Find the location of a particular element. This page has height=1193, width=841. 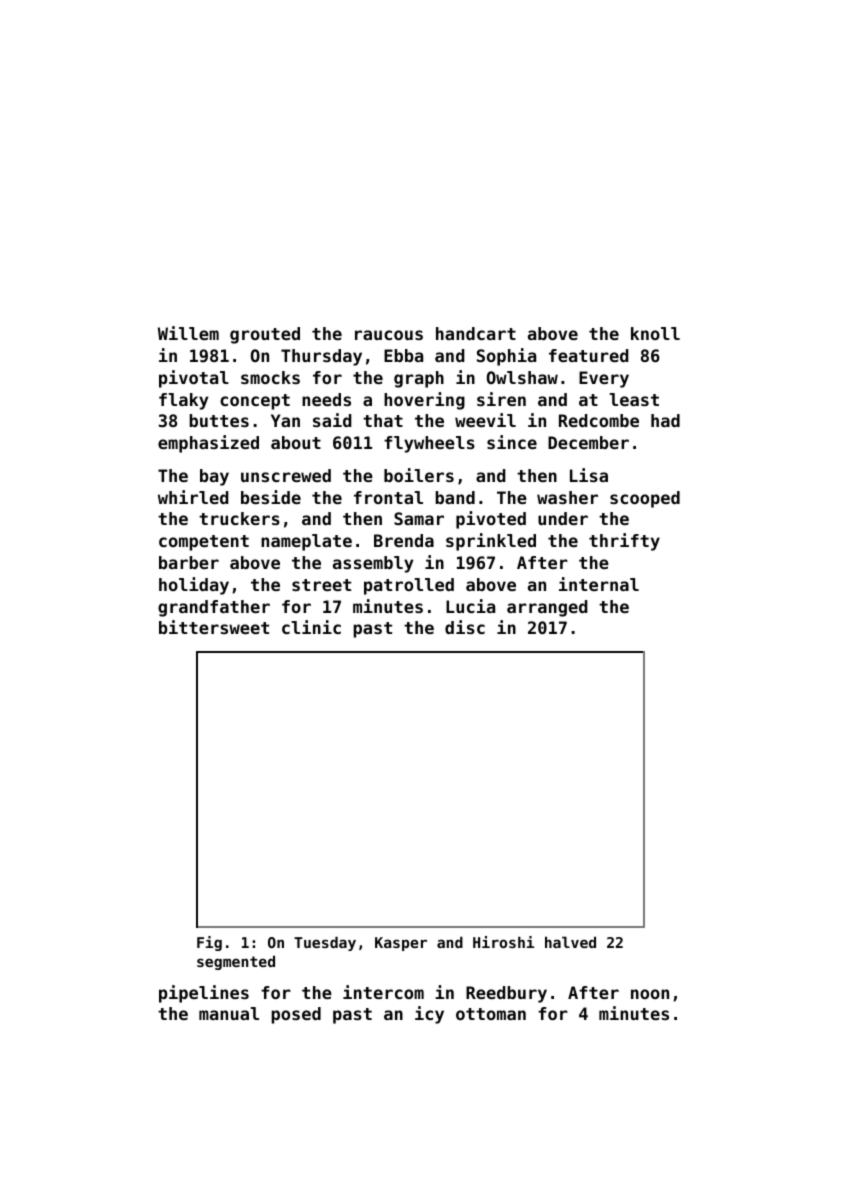

grouted is located at coordinates (265, 335).
